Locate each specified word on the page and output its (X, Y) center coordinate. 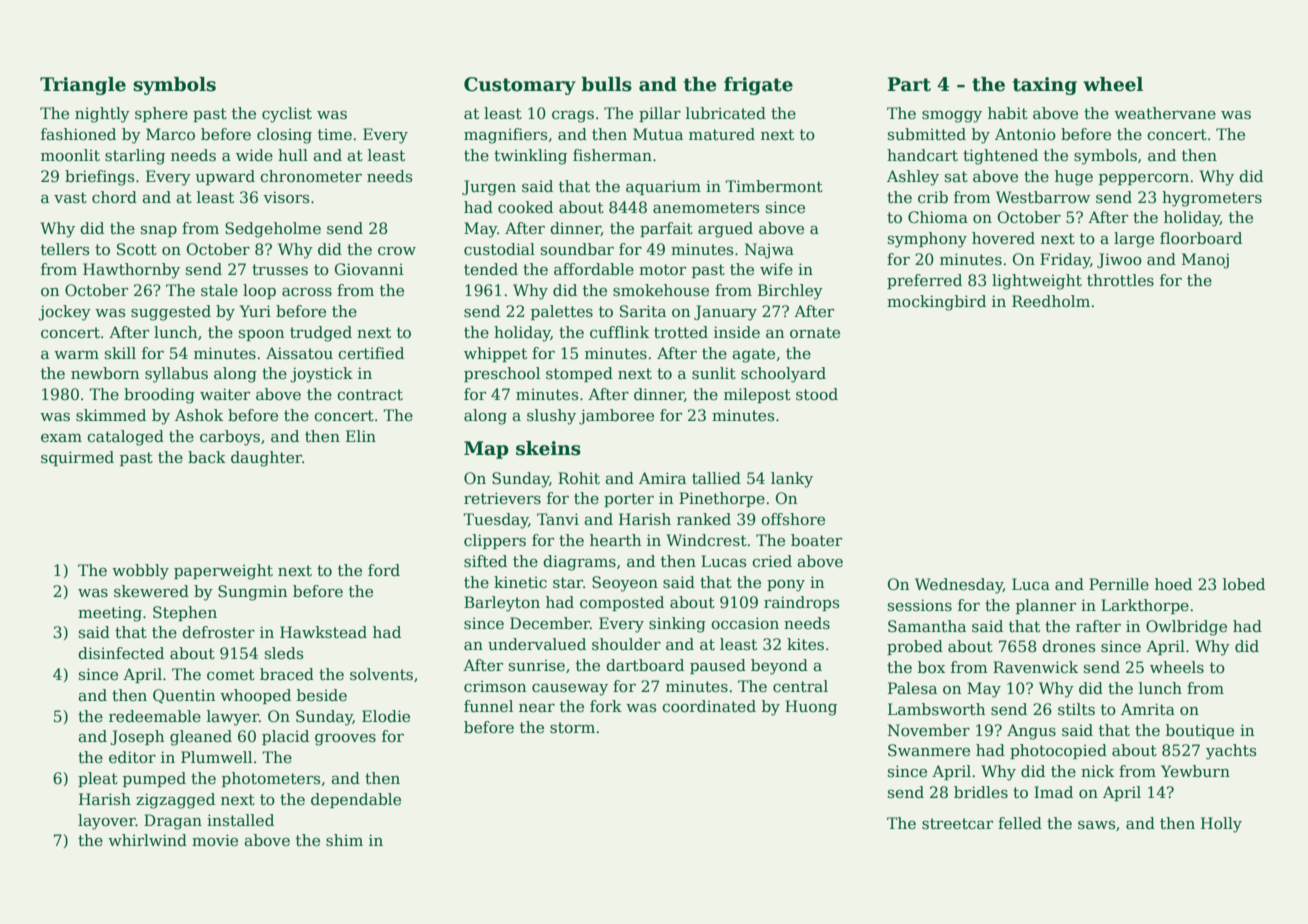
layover (107, 822)
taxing (1045, 86)
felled (1020, 823)
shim (344, 840)
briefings (99, 178)
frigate (758, 86)
